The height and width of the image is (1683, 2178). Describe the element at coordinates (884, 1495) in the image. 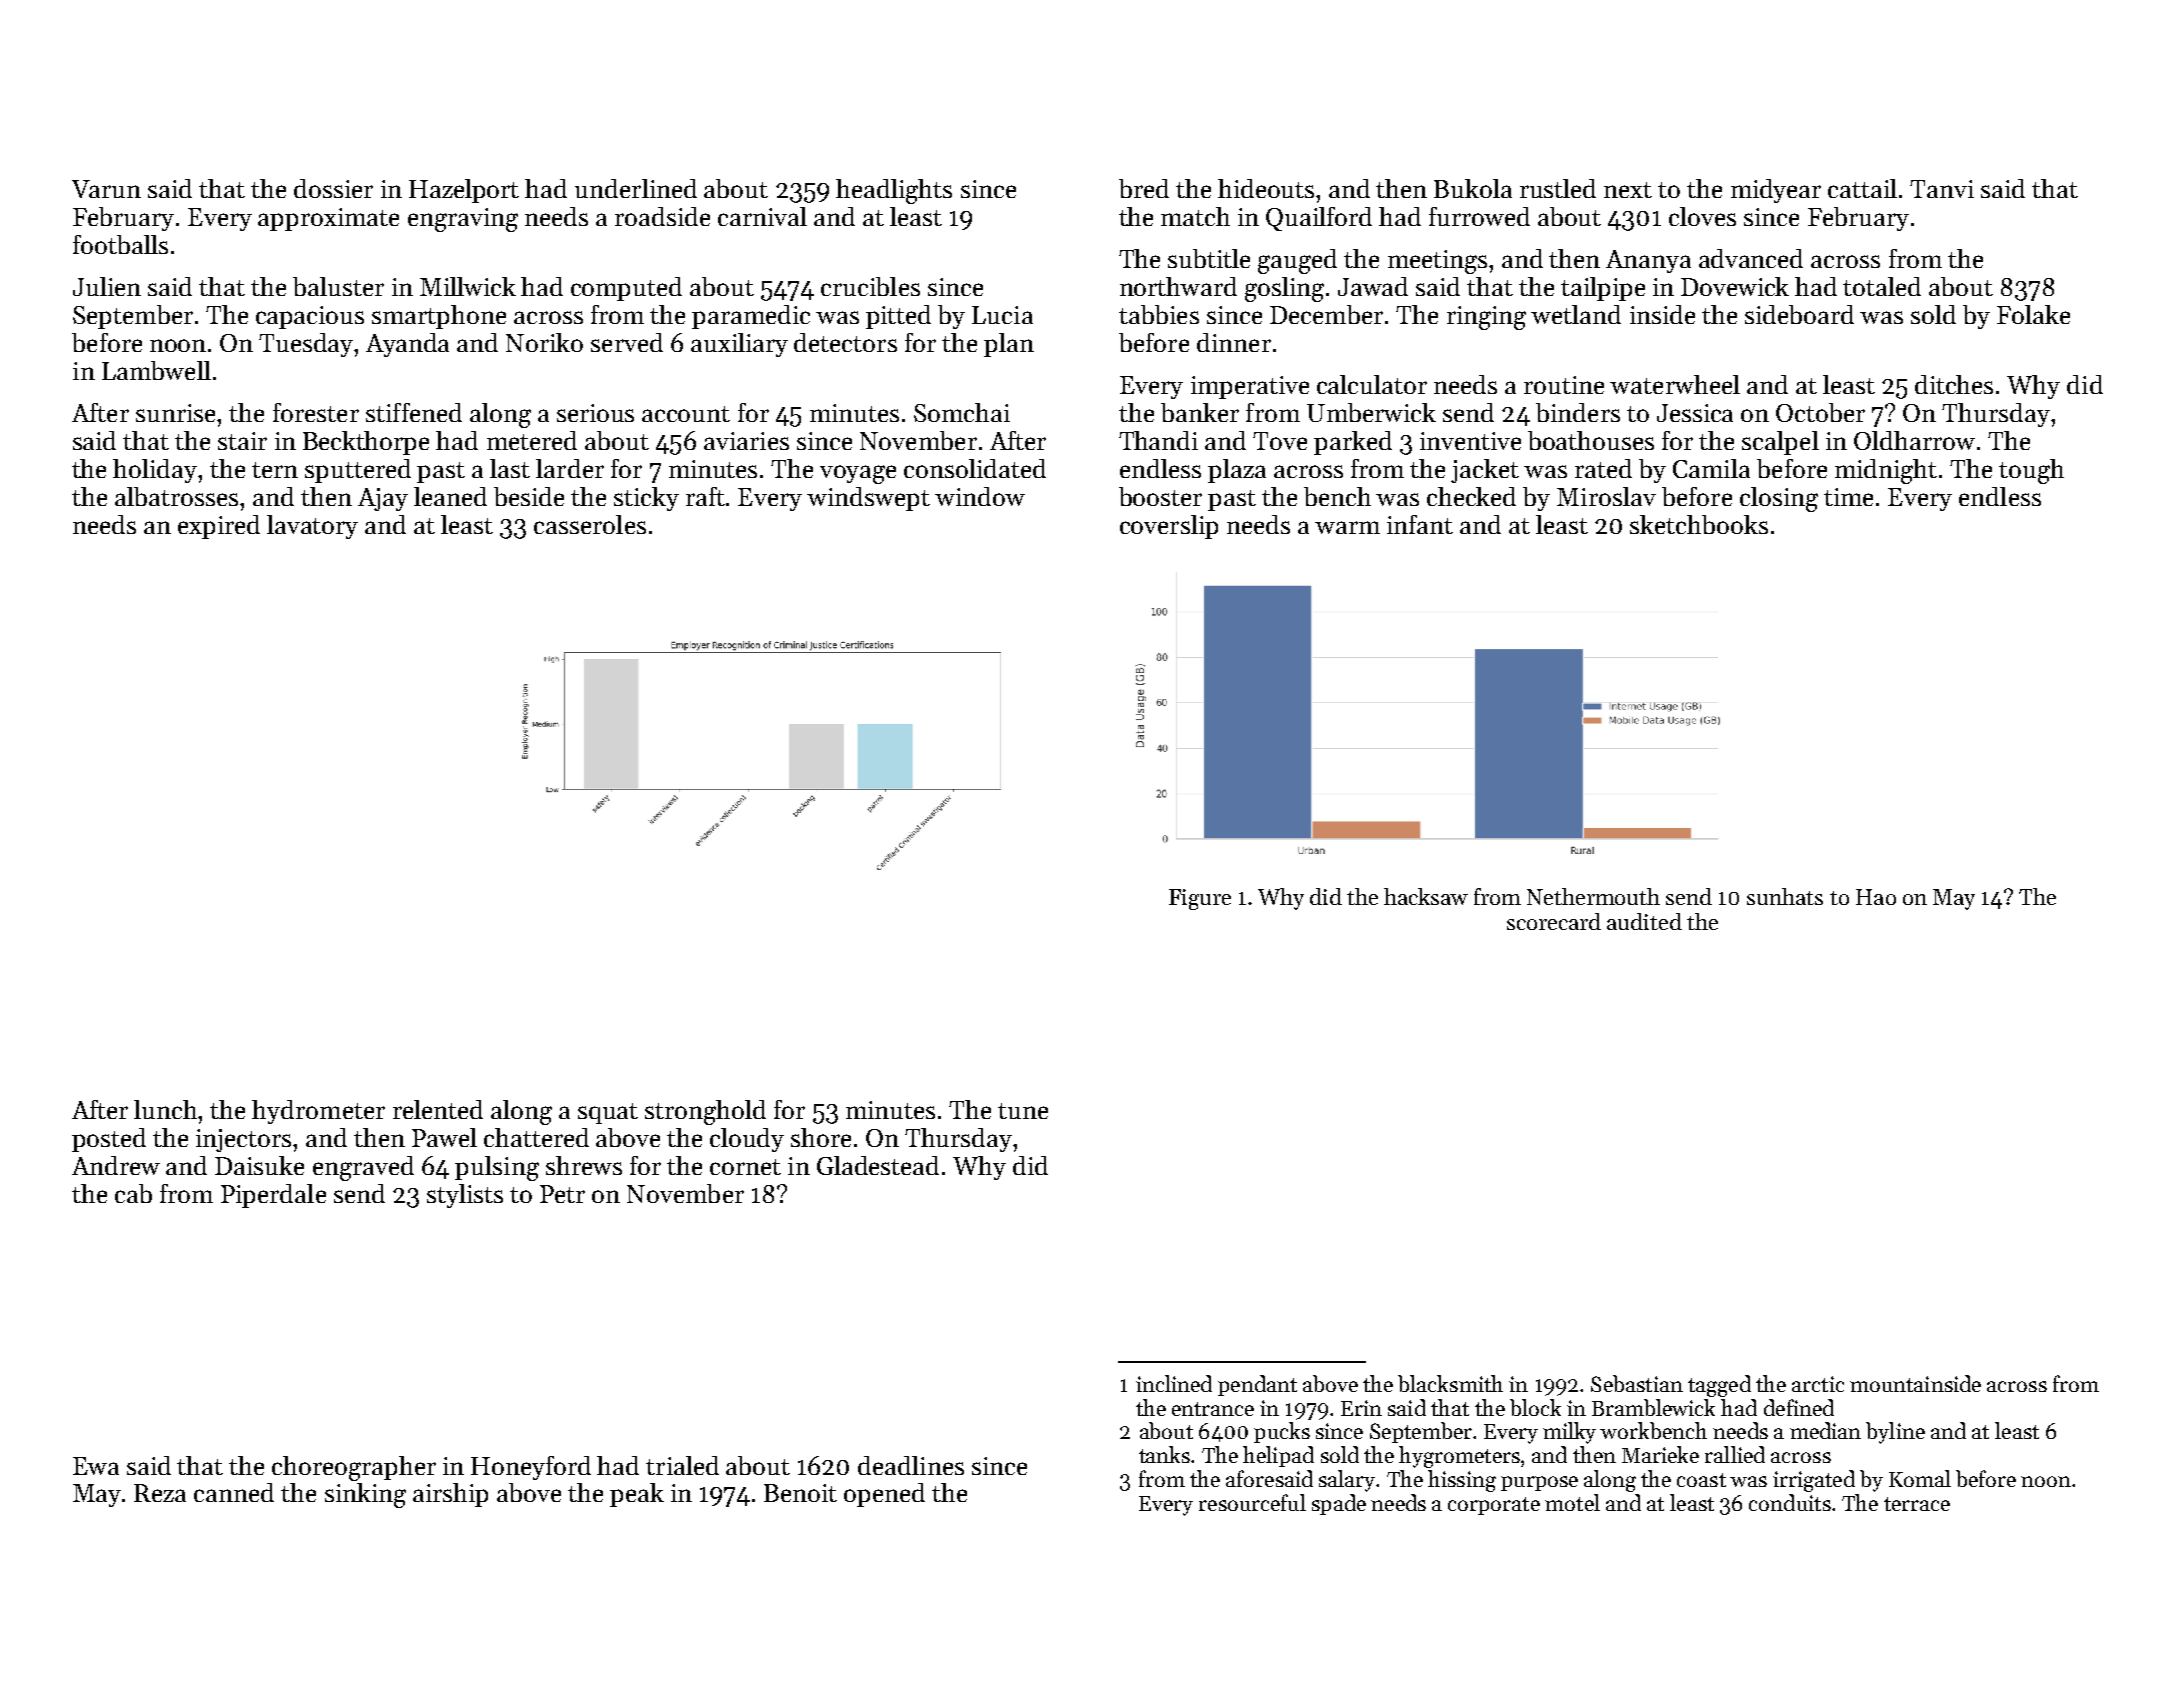

I see `opened` at that location.
